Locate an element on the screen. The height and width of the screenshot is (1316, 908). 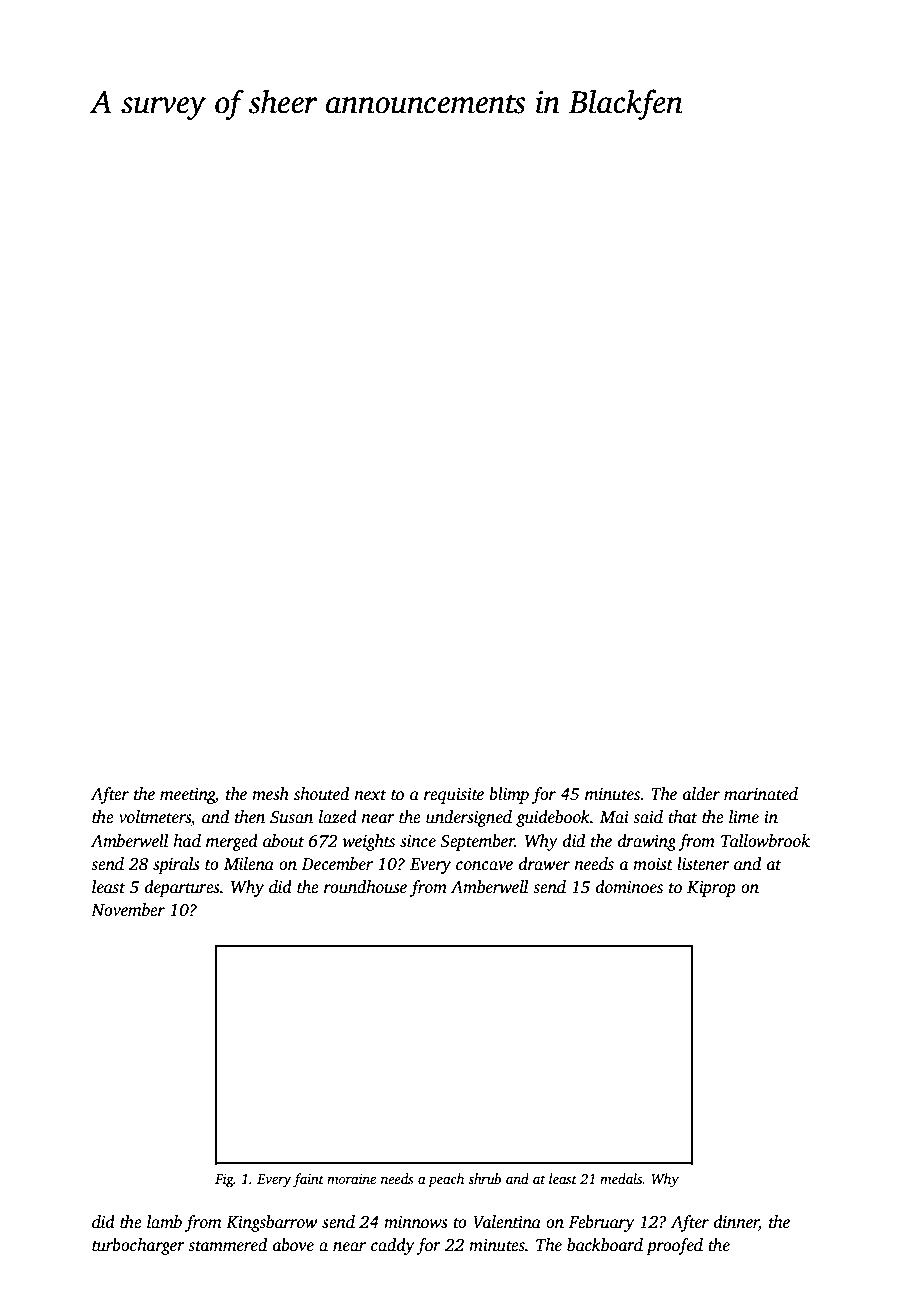
blimp is located at coordinates (509, 795).
